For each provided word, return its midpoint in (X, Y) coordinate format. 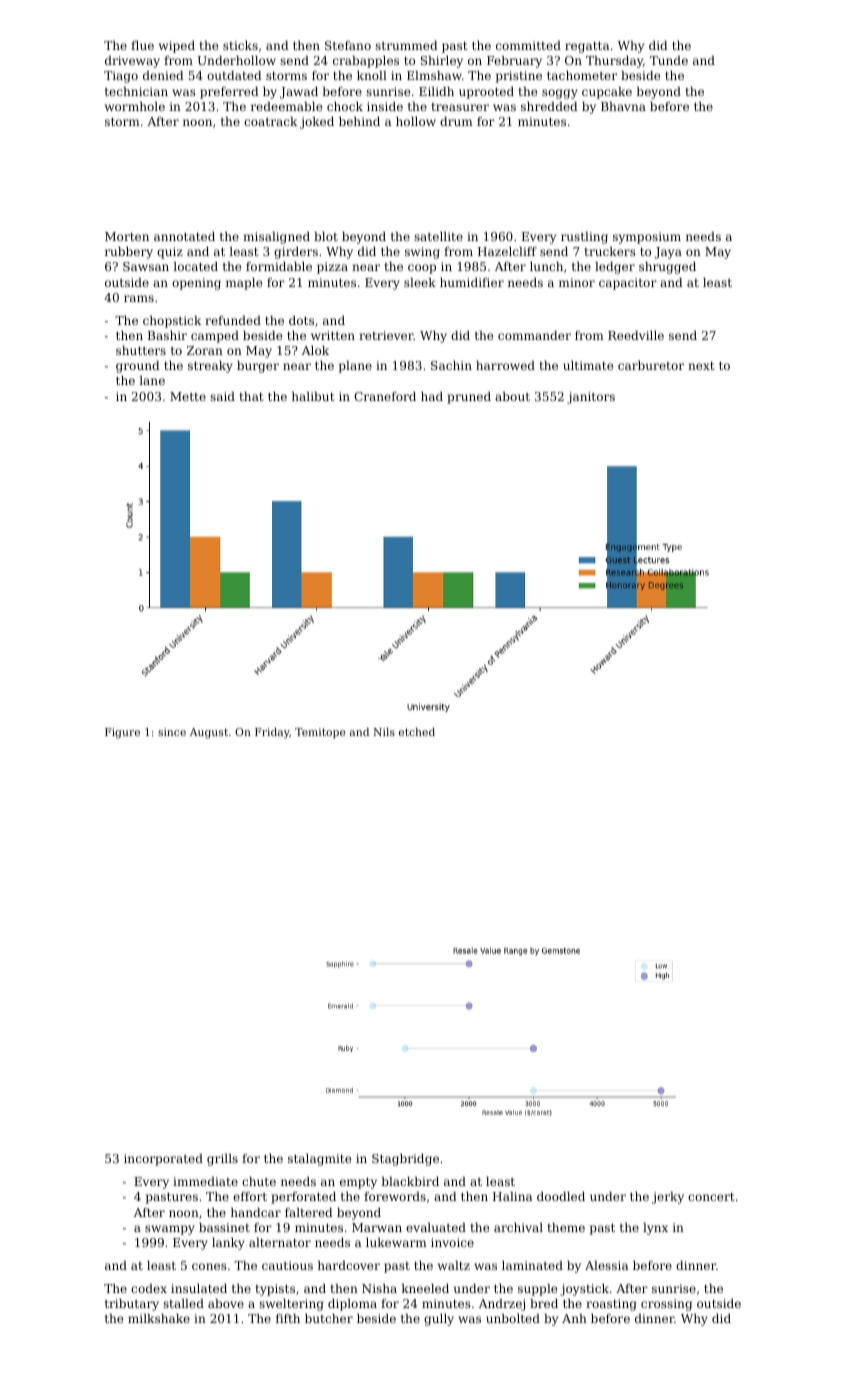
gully (439, 1320)
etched (417, 732)
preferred (229, 93)
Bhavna (623, 106)
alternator (280, 1242)
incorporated (163, 1160)
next (701, 366)
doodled (561, 1196)
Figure (122, 733)
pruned (469, 398)
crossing (666, 1305)
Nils (384, 732)
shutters (141, 350)
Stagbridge (405, 1160)
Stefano (348, 45)
